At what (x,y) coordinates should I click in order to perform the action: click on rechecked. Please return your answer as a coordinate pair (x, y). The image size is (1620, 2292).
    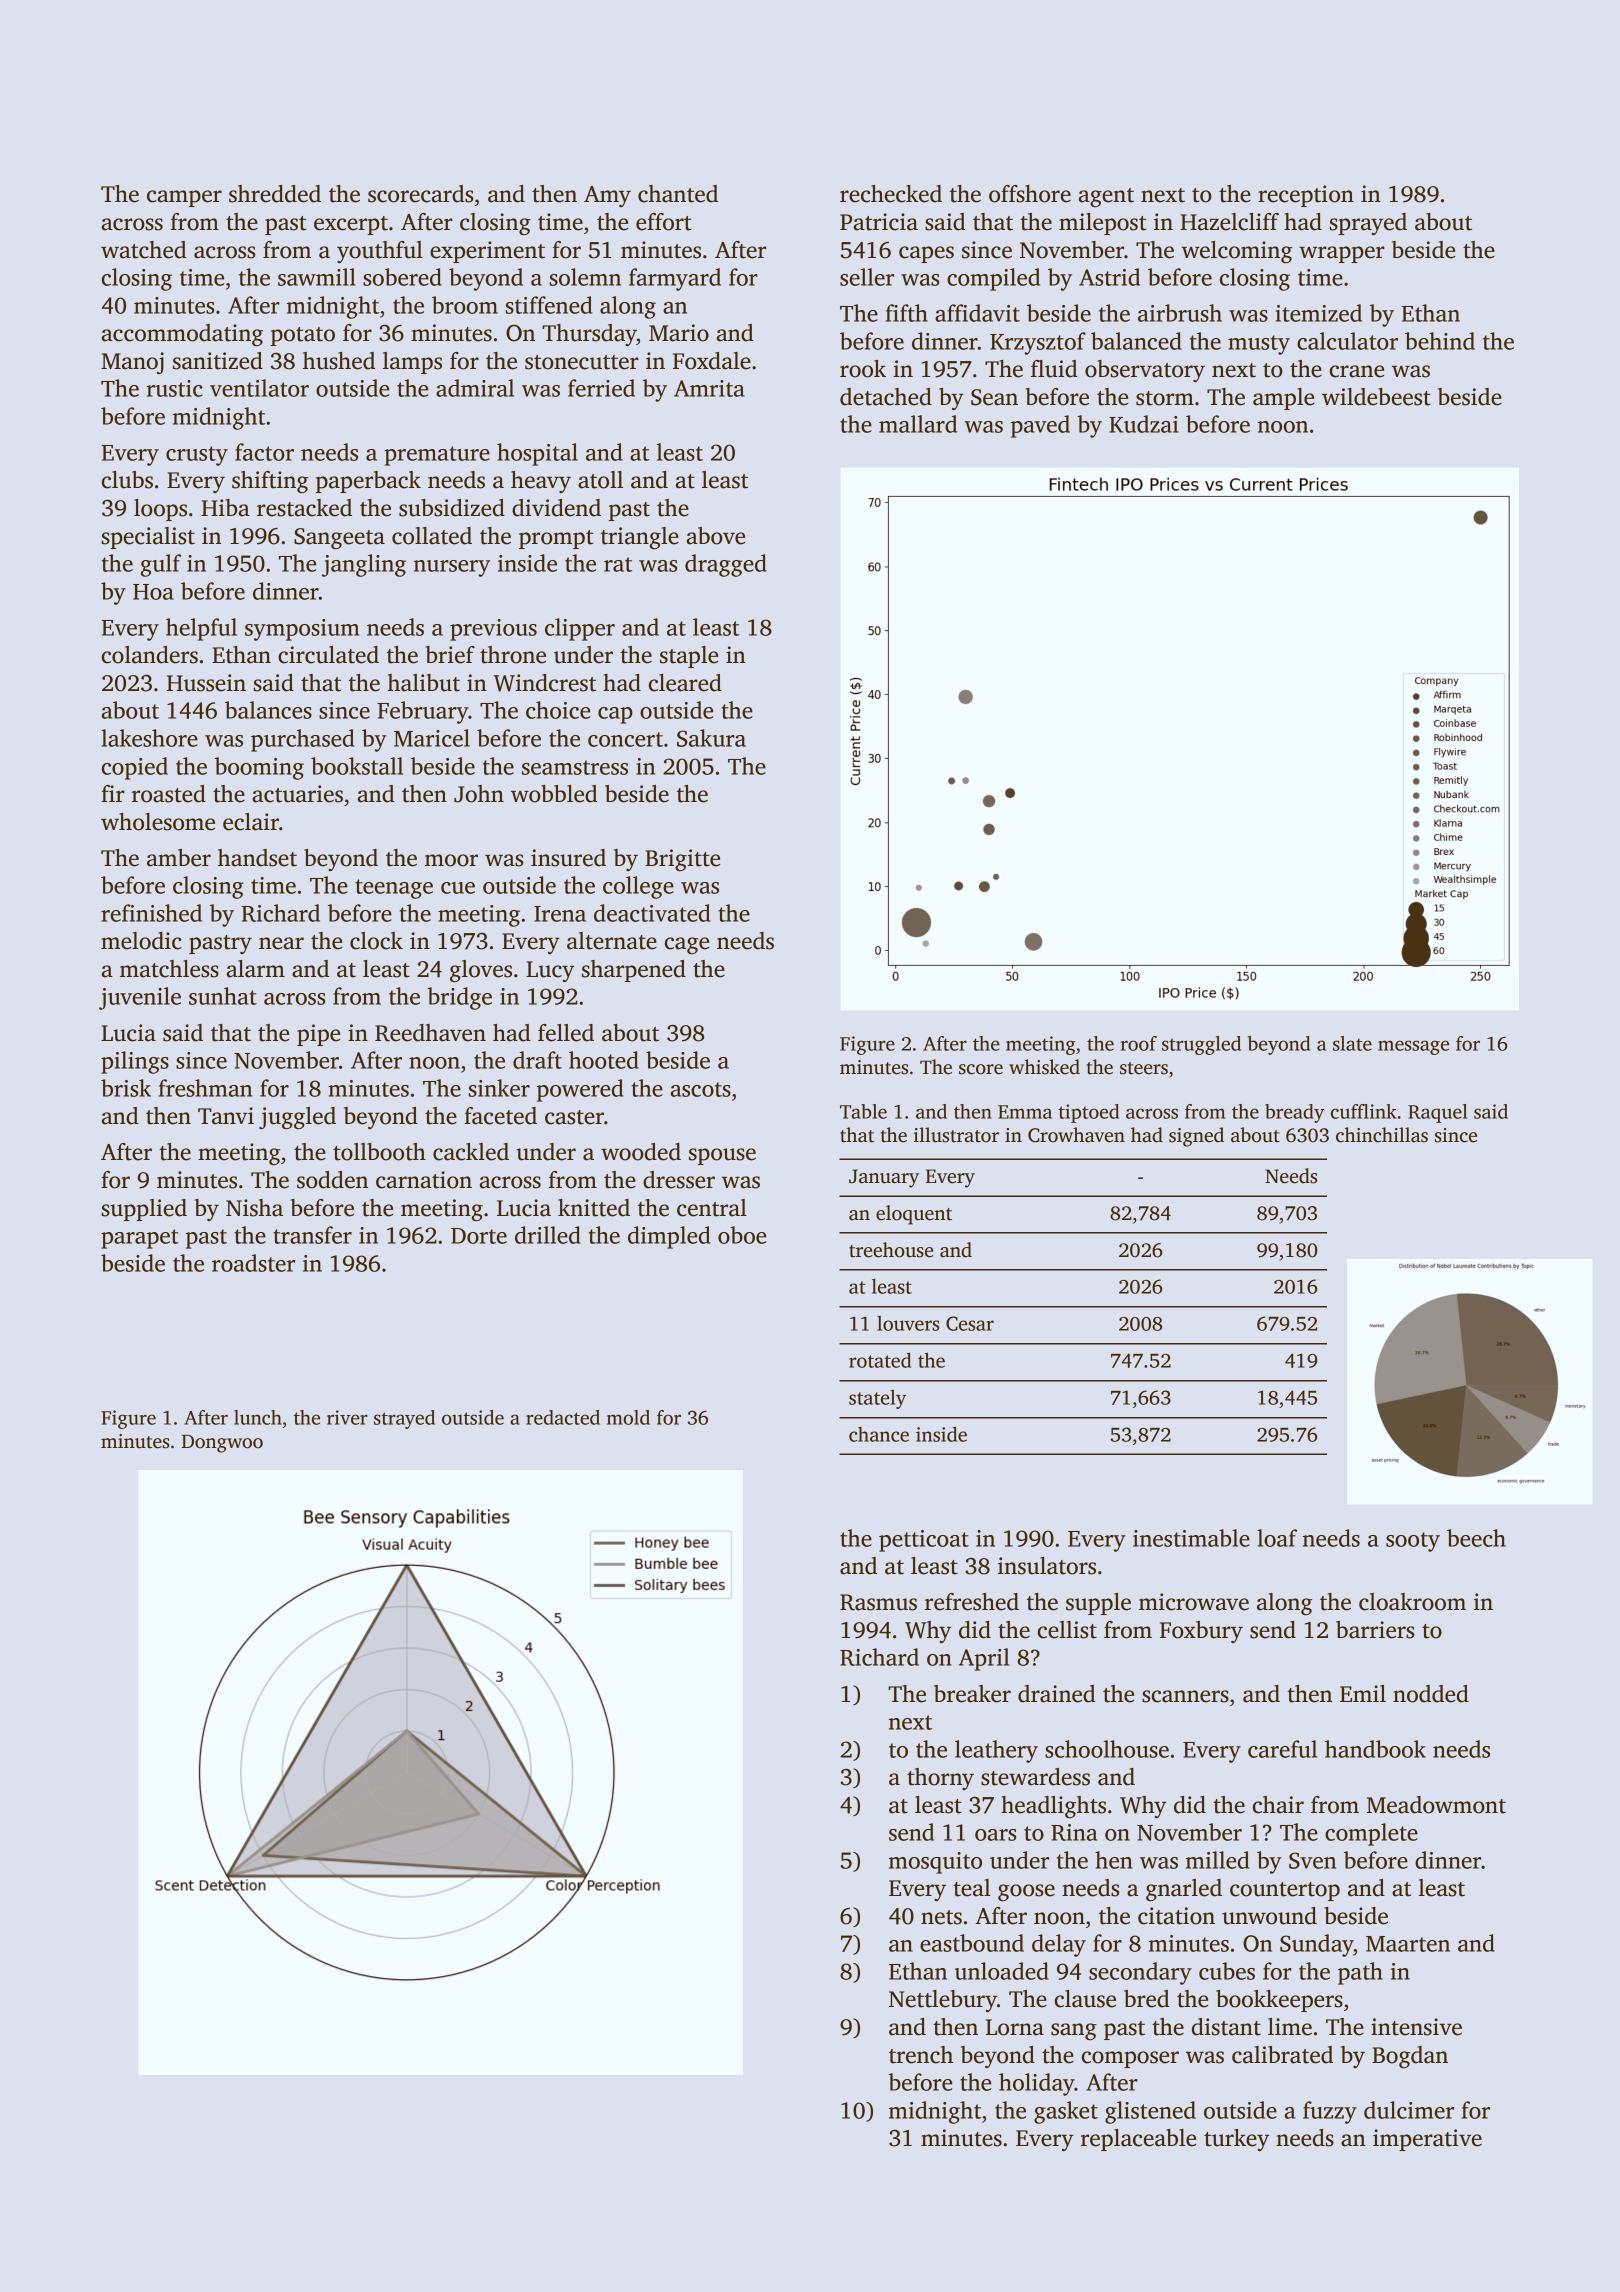
    Looking at the image, I should click on (891, 194).
